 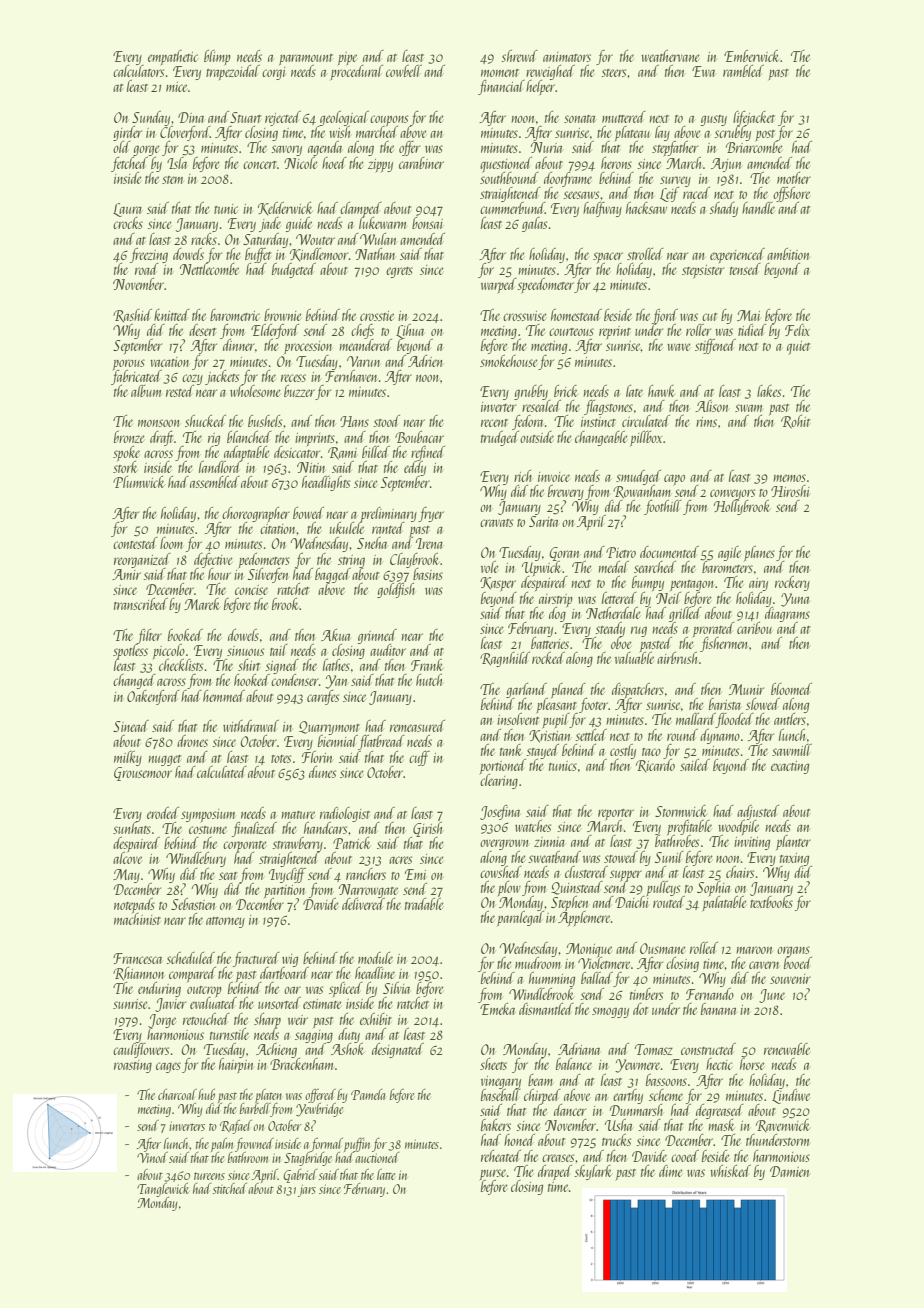 What do you see at coordinates (557, 614) in the document?
I see `dog` at bounding box center [557, 614].
